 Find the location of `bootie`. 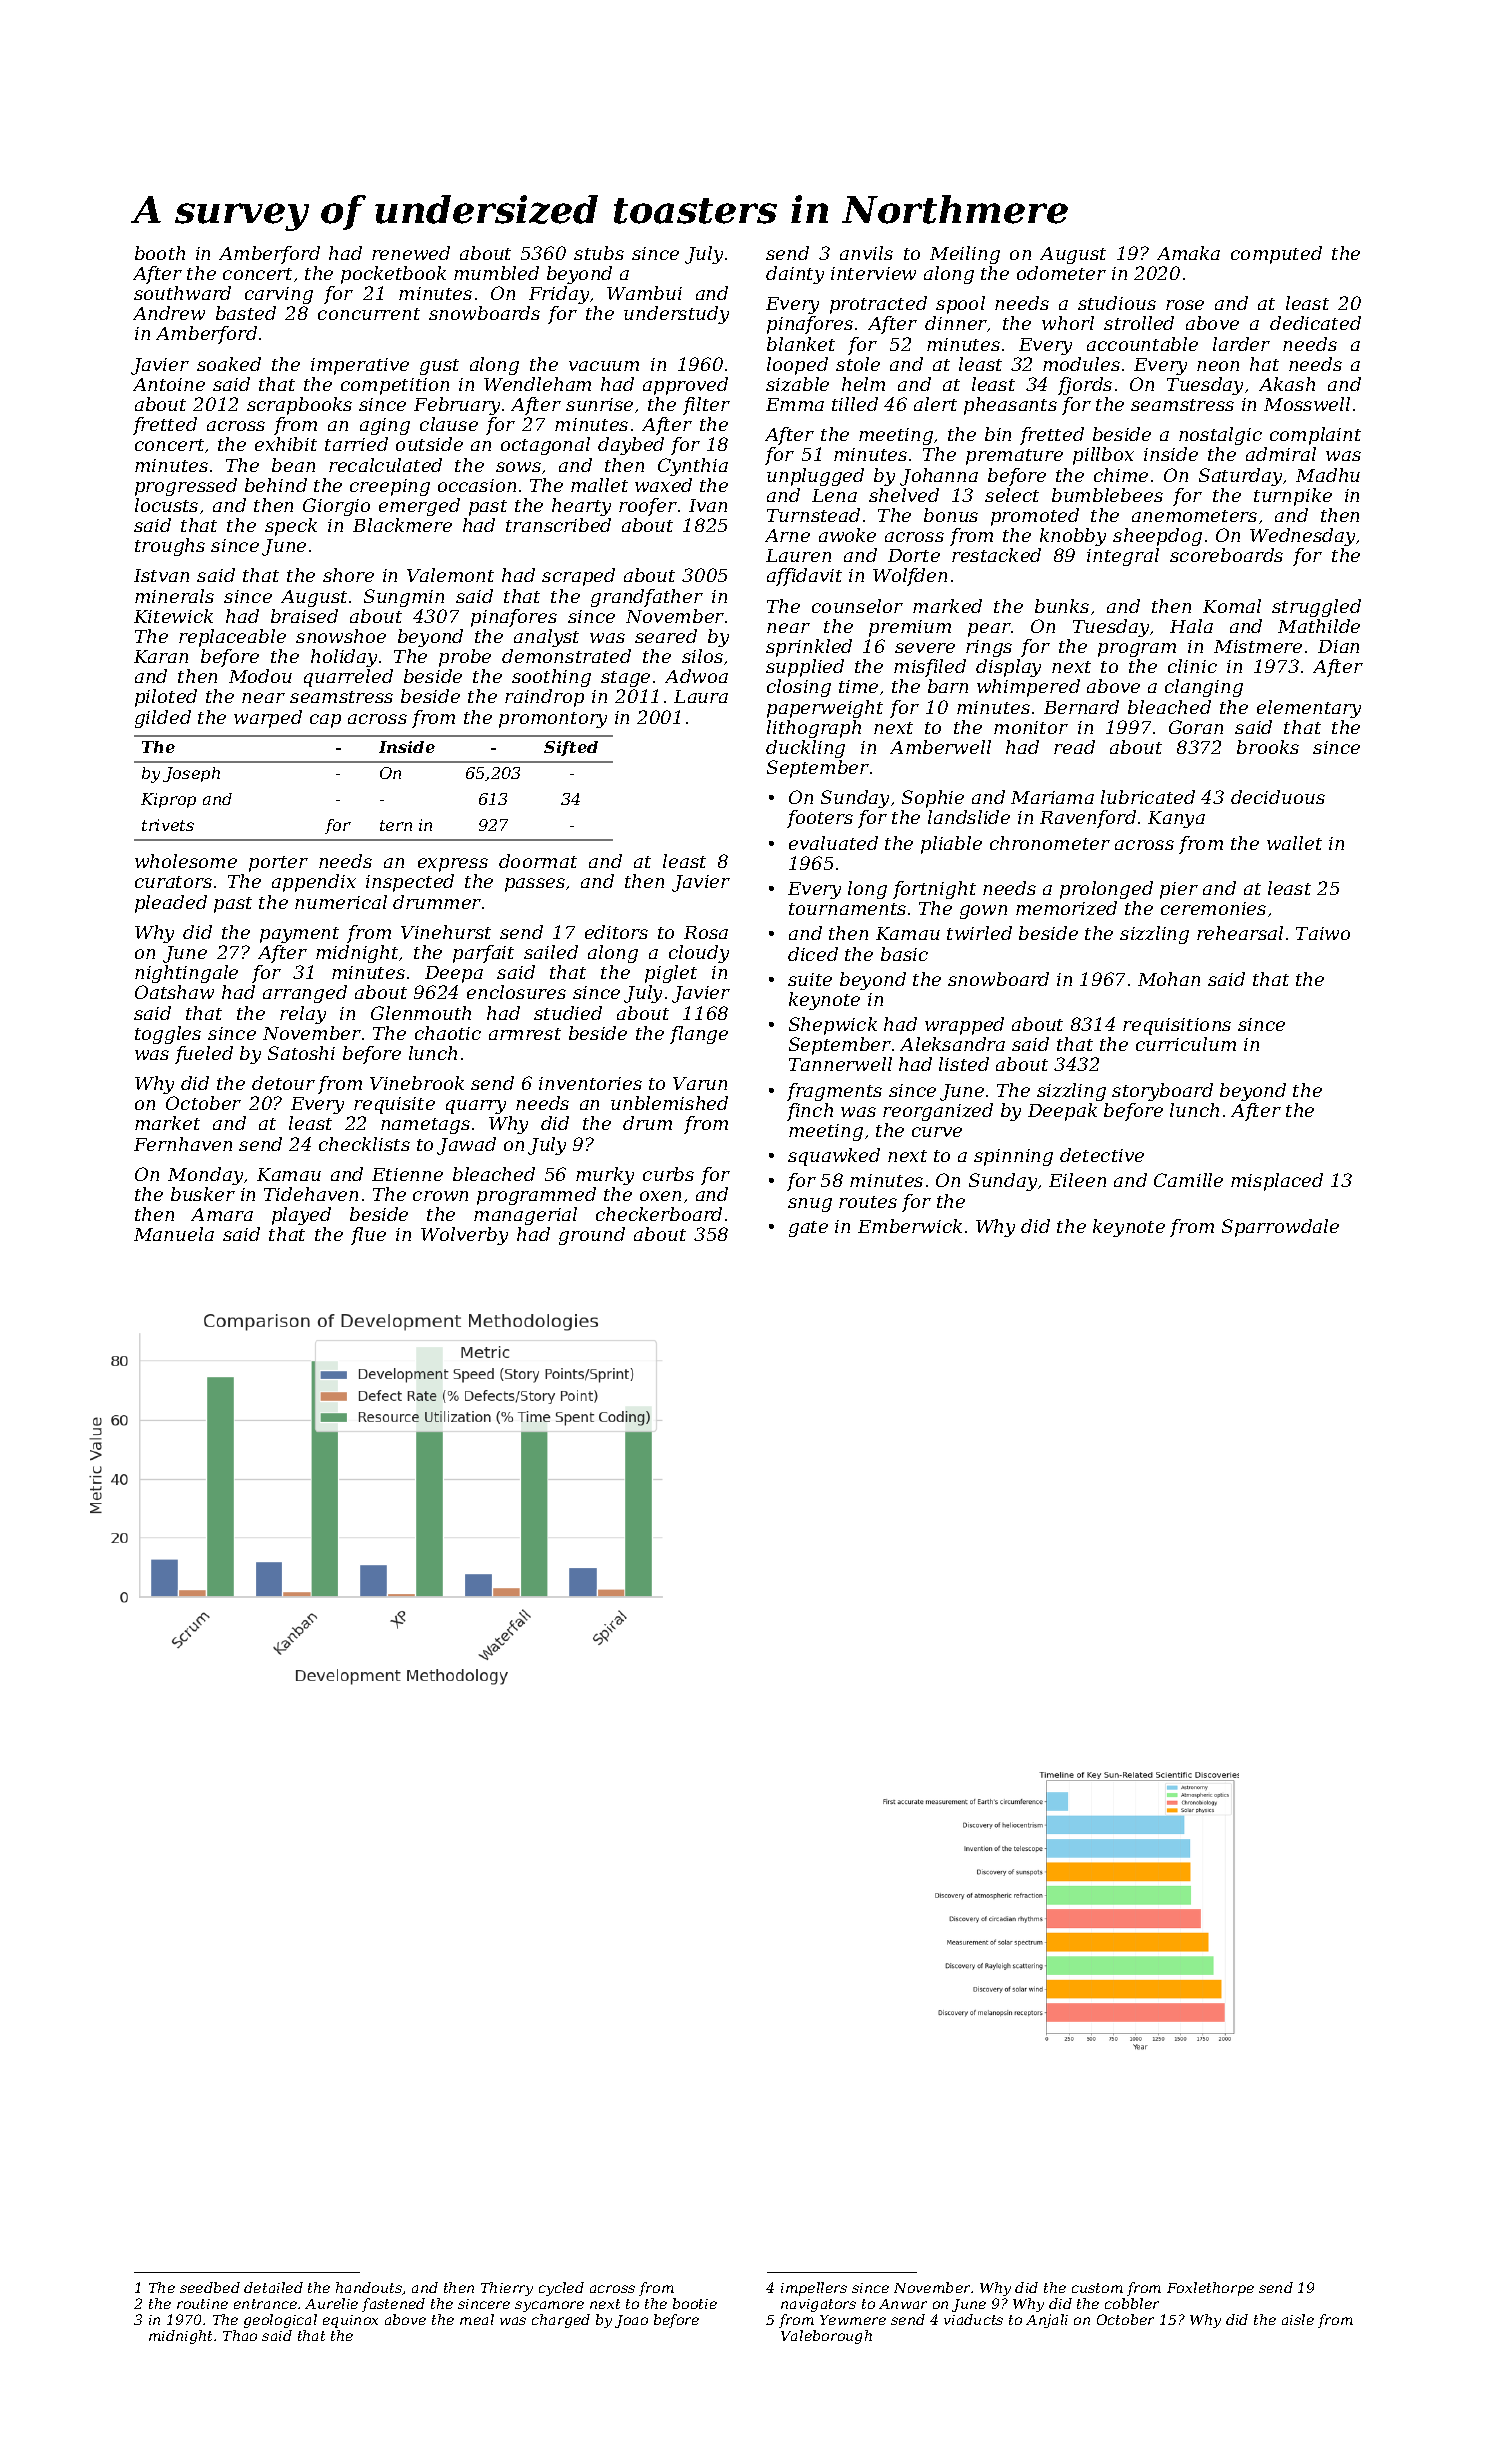

bootie is located at coordinates (695, 2303).
